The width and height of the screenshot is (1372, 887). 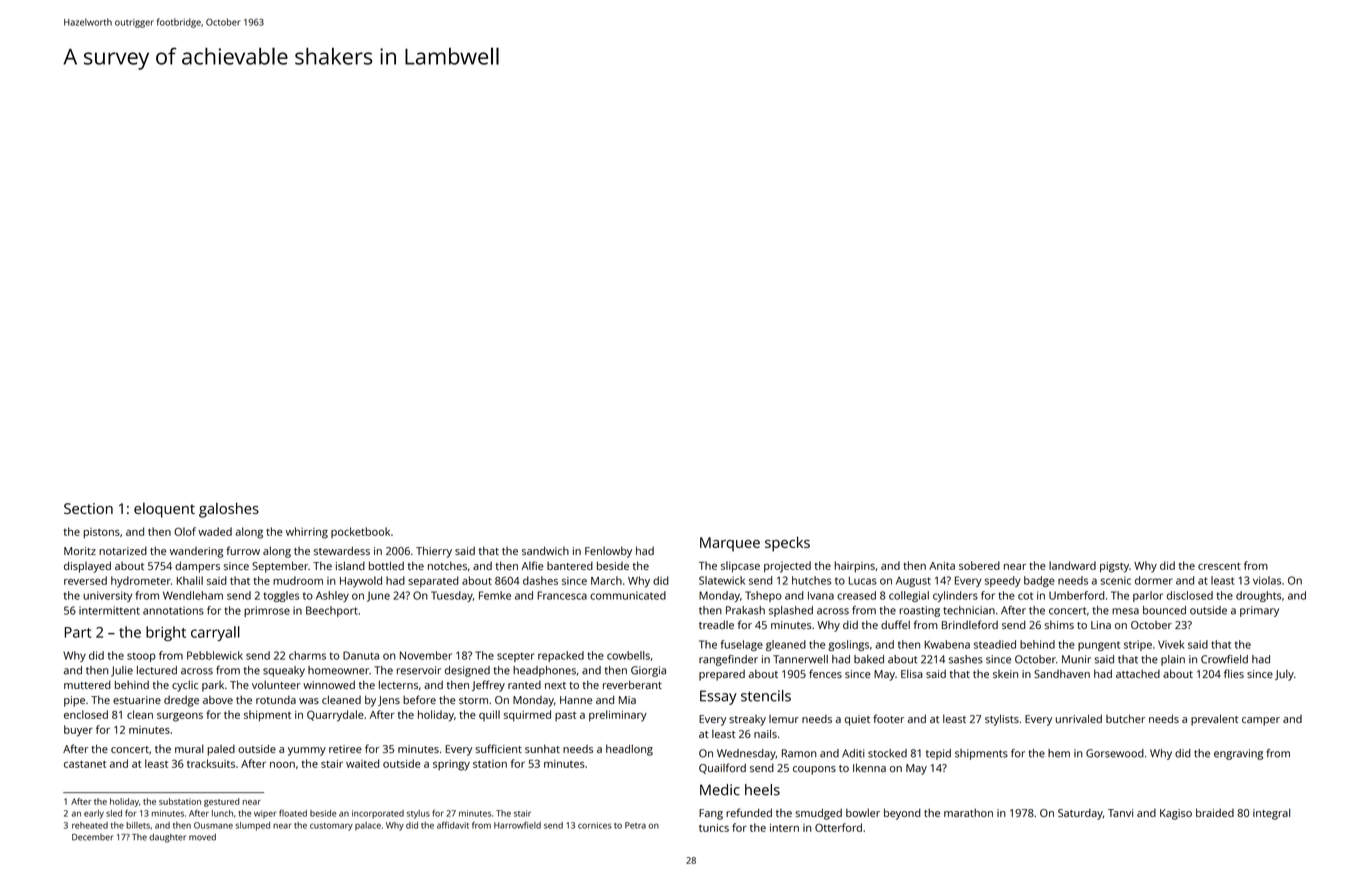 I want to click on Marquee, so click(x=730, y=544).
